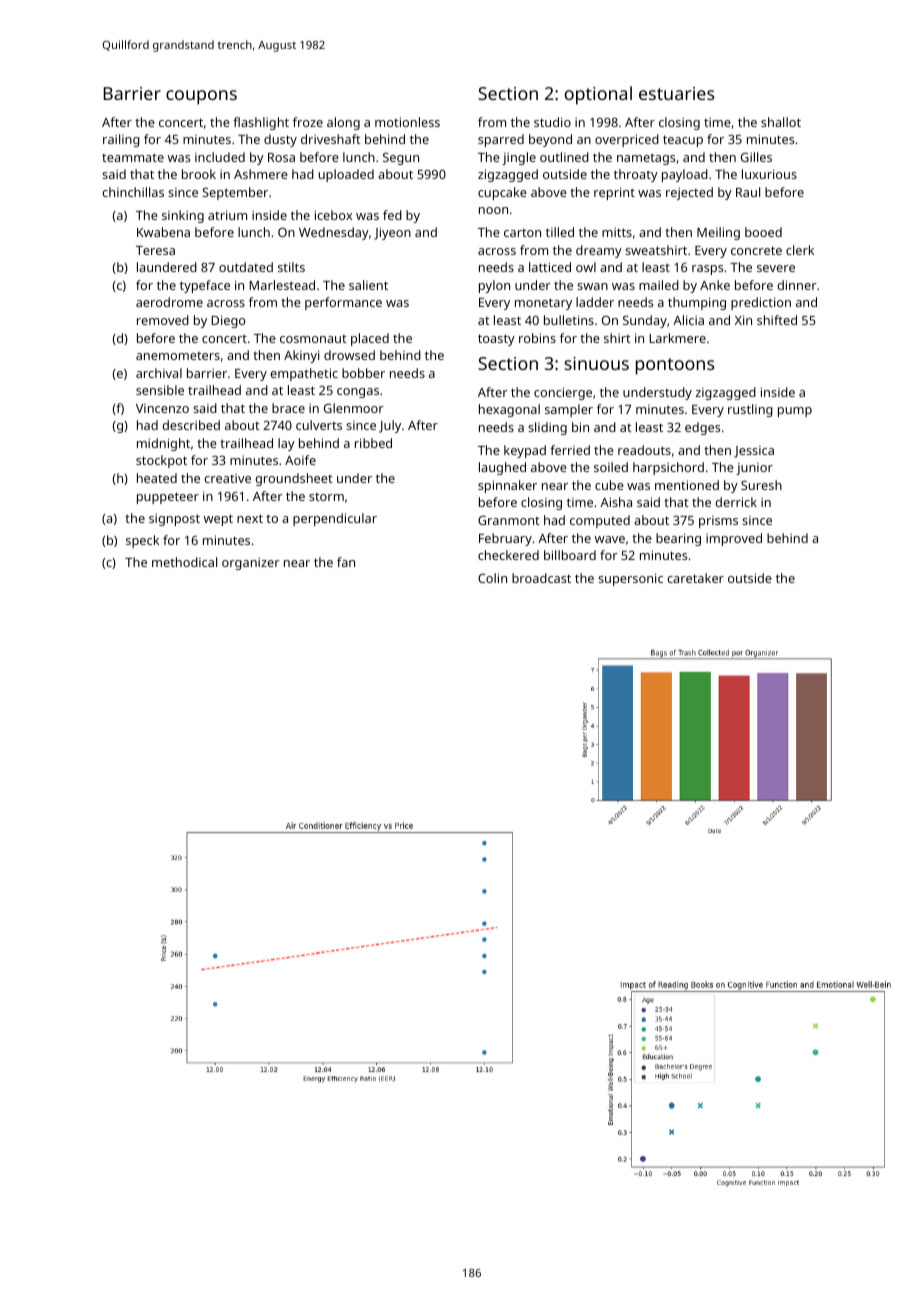  I want to click on anemometers, so click(178, 356).
